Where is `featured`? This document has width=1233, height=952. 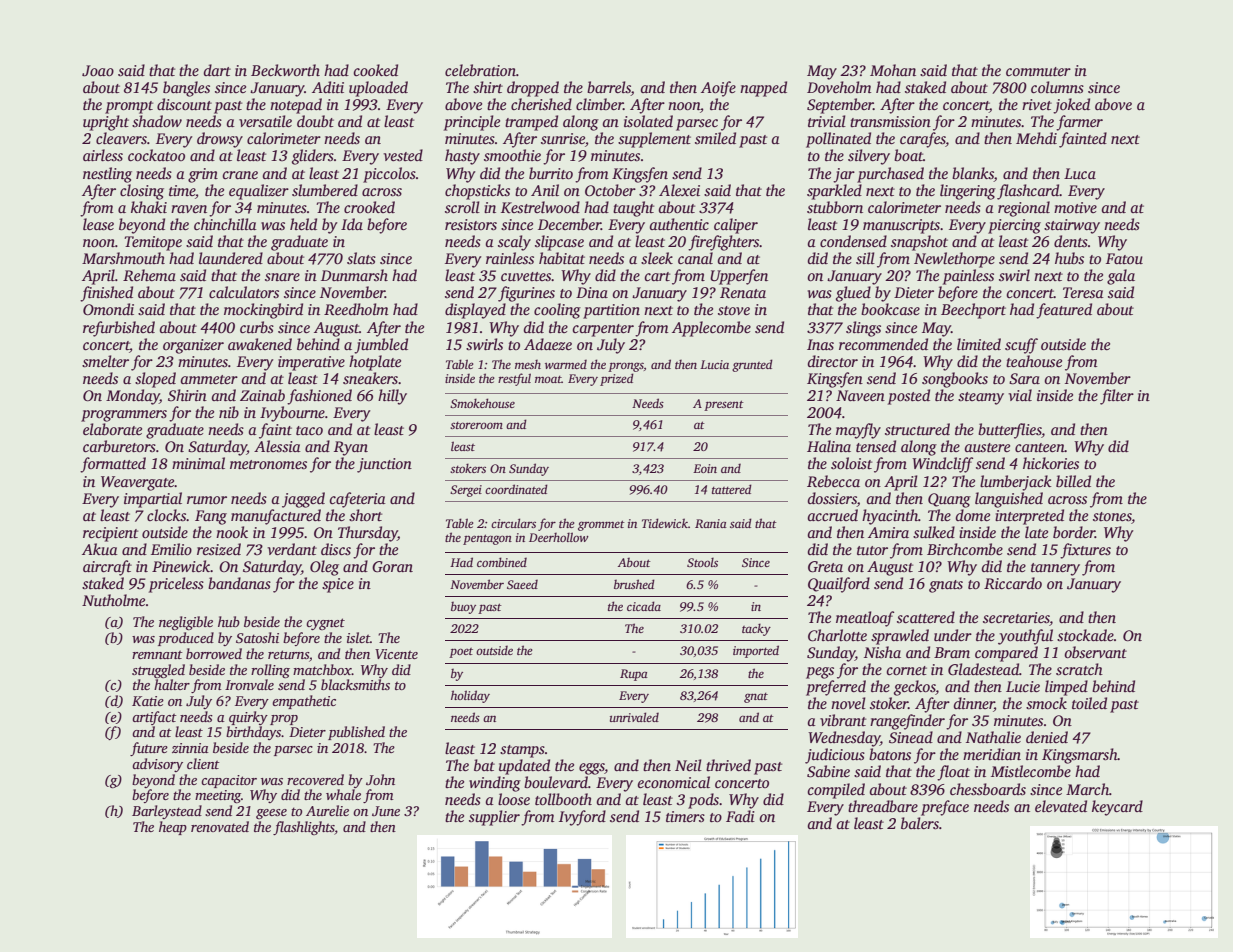
featured is located at coordinates (1064, 311).
